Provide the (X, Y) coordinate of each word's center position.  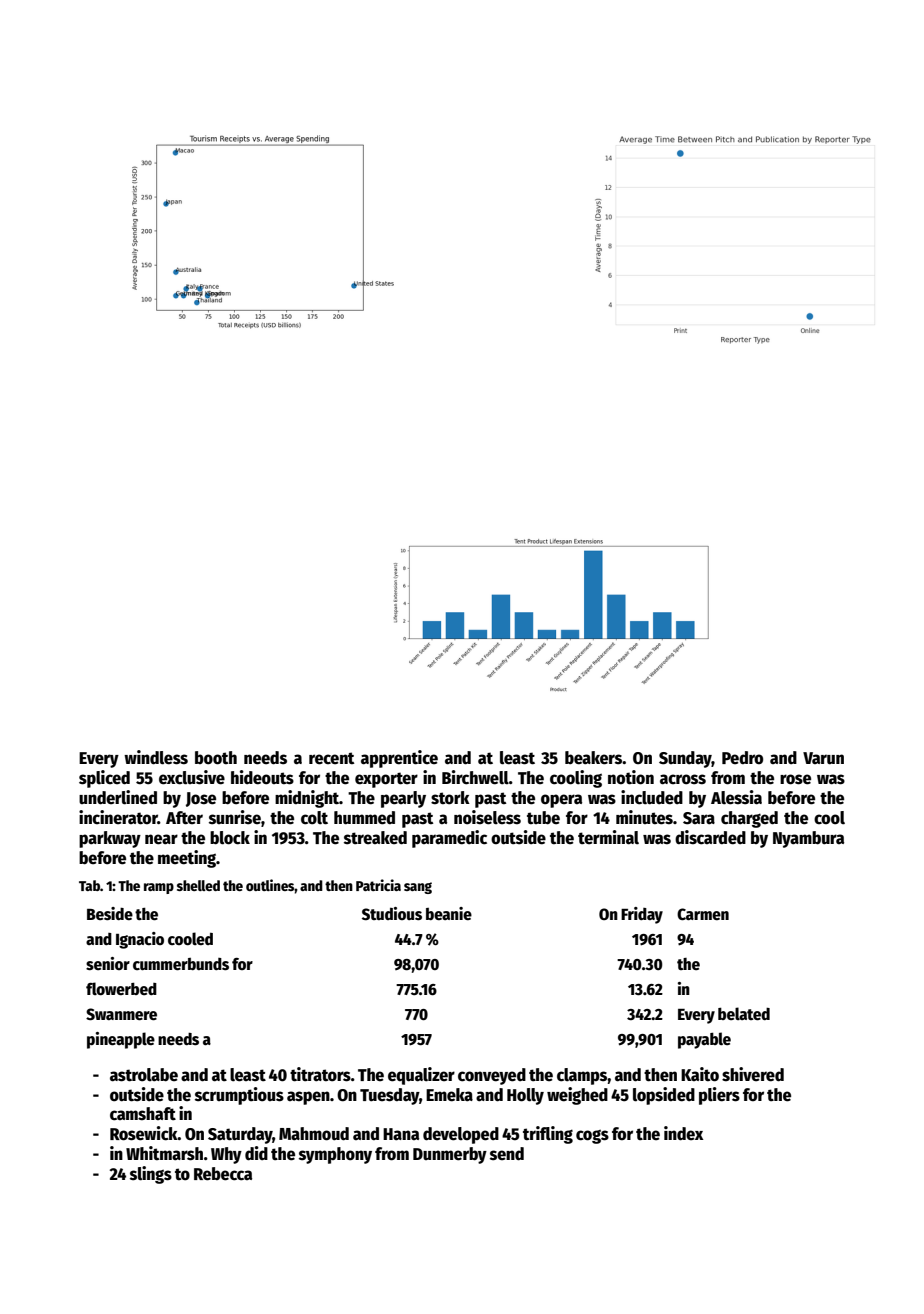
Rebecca (223, 1174)
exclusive (192, 777)
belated (744, 1014)
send (507, 1154)
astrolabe (144, 1075)
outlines (270, 885)
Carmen (703, 914)
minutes (644, 817)
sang (418, 888)
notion (631, 777)
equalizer (421, 1076)
